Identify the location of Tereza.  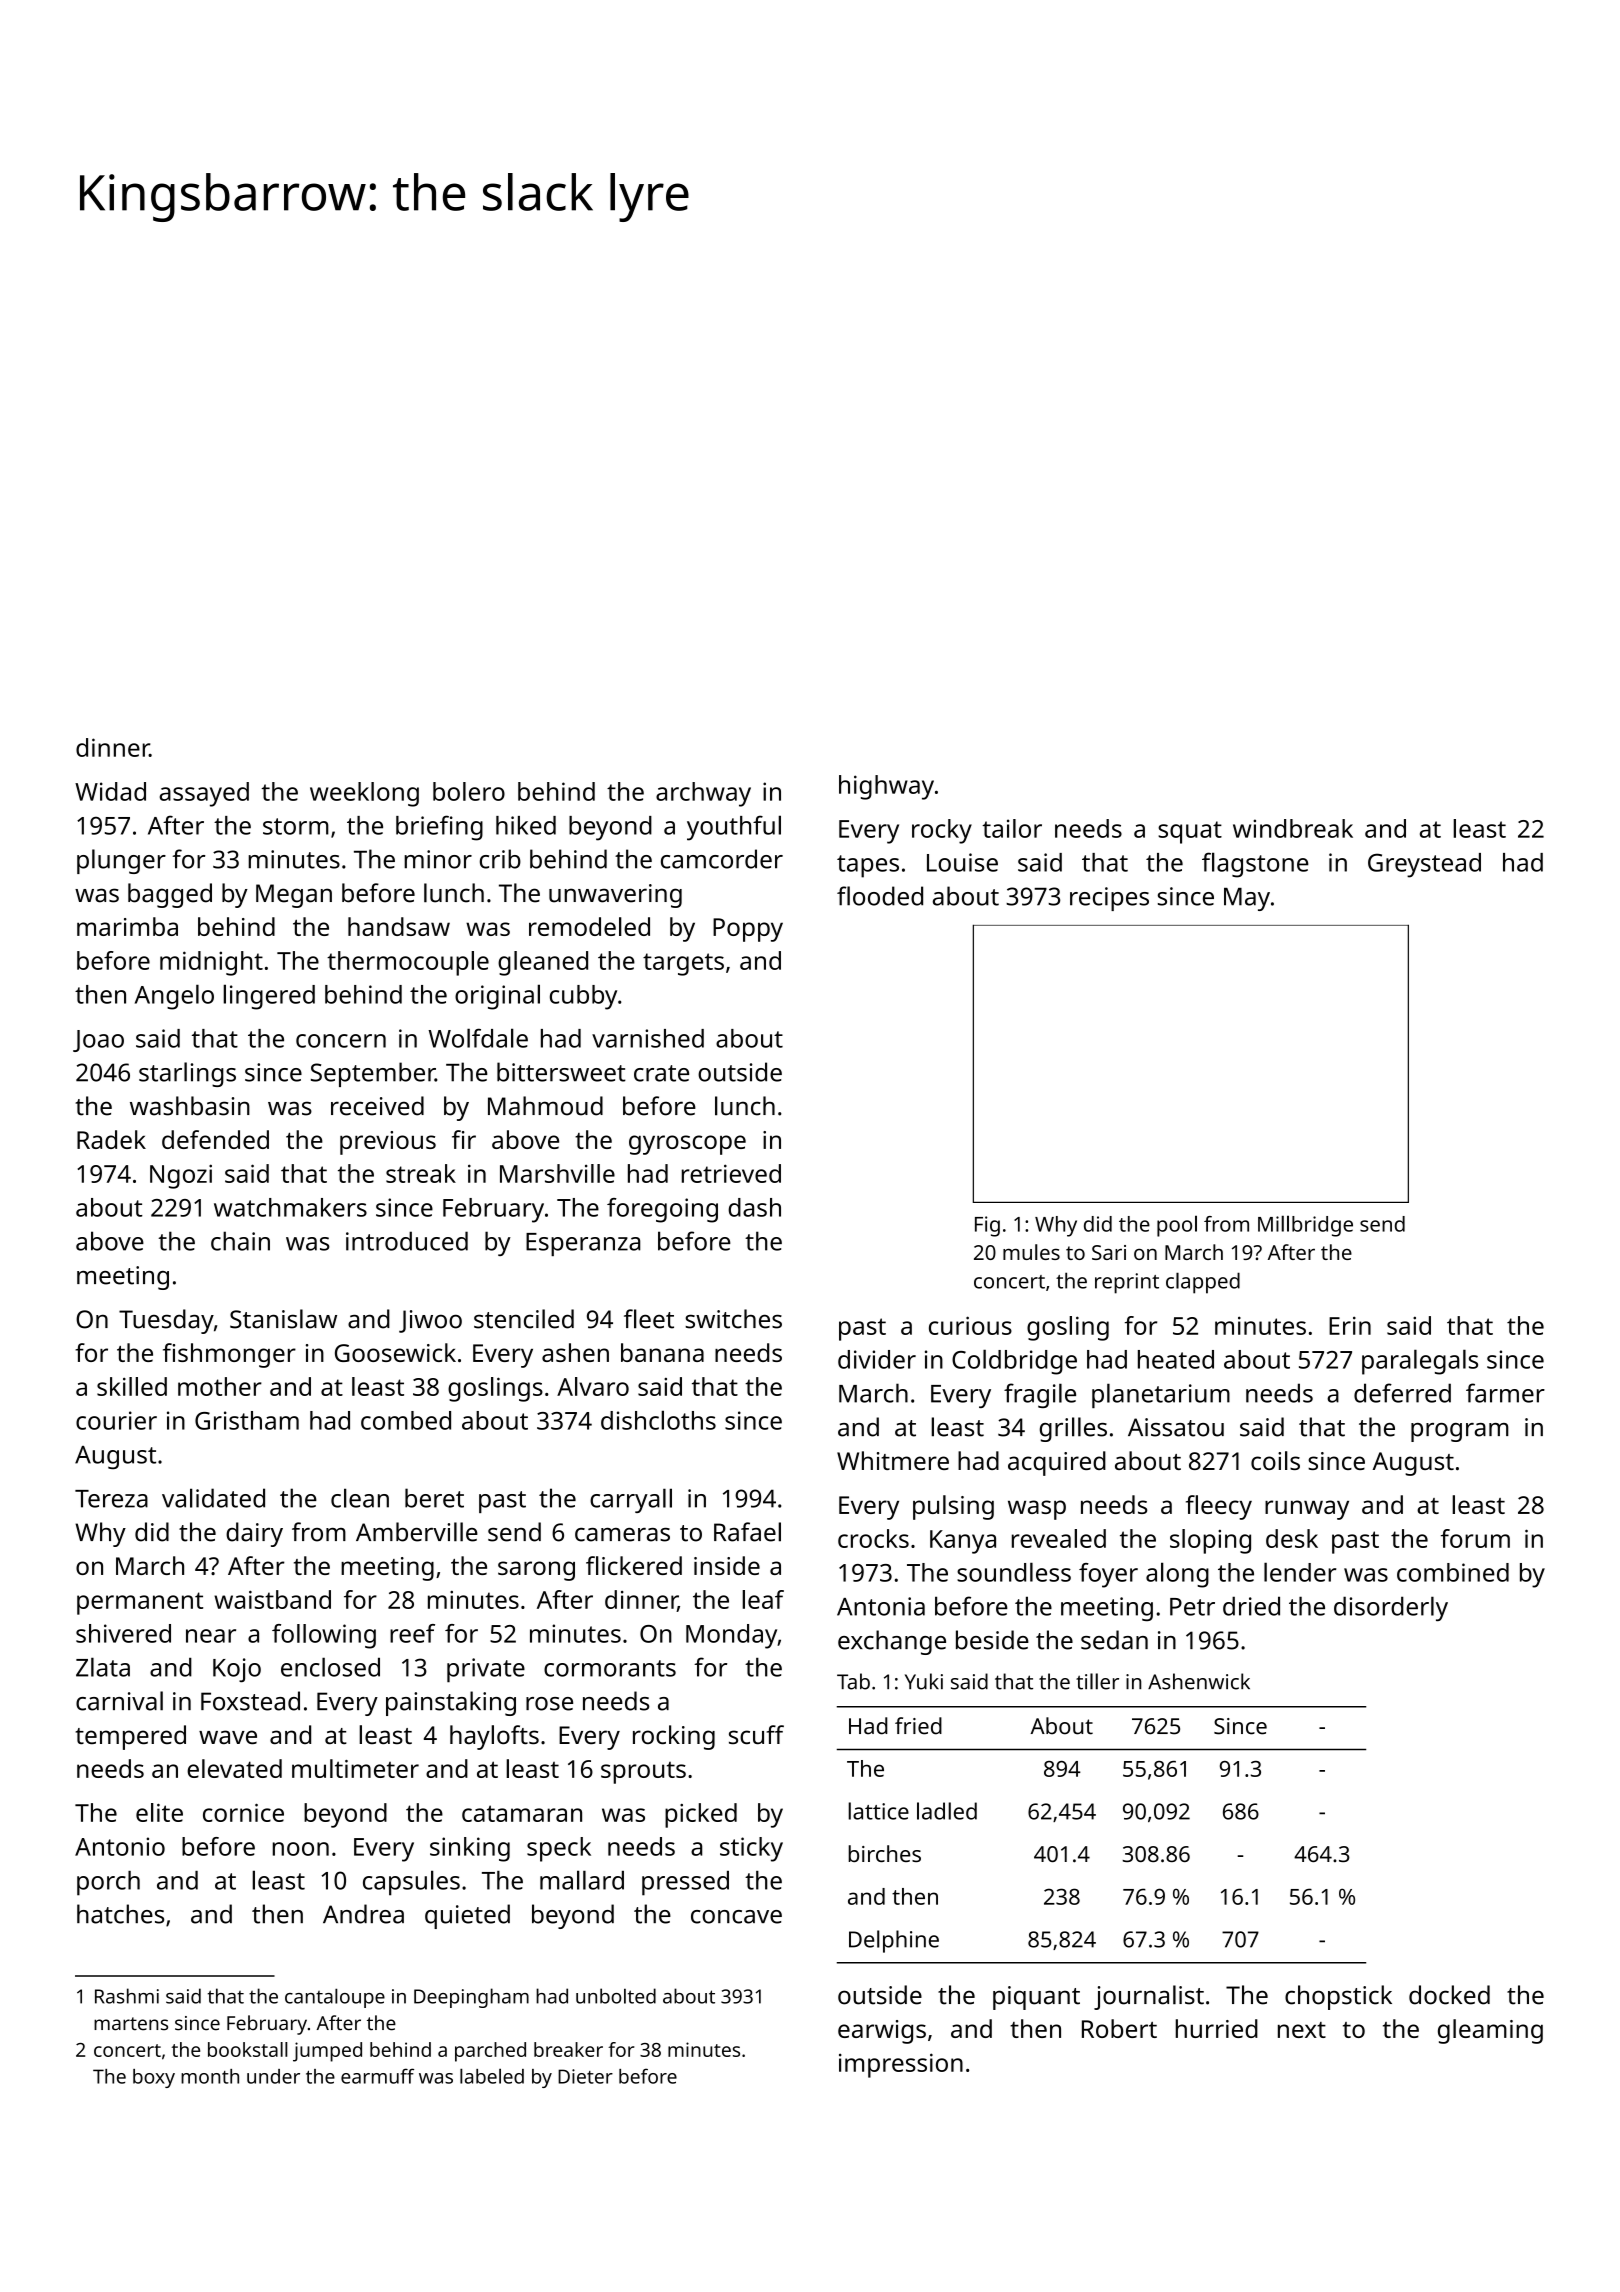
(111, 1499).
